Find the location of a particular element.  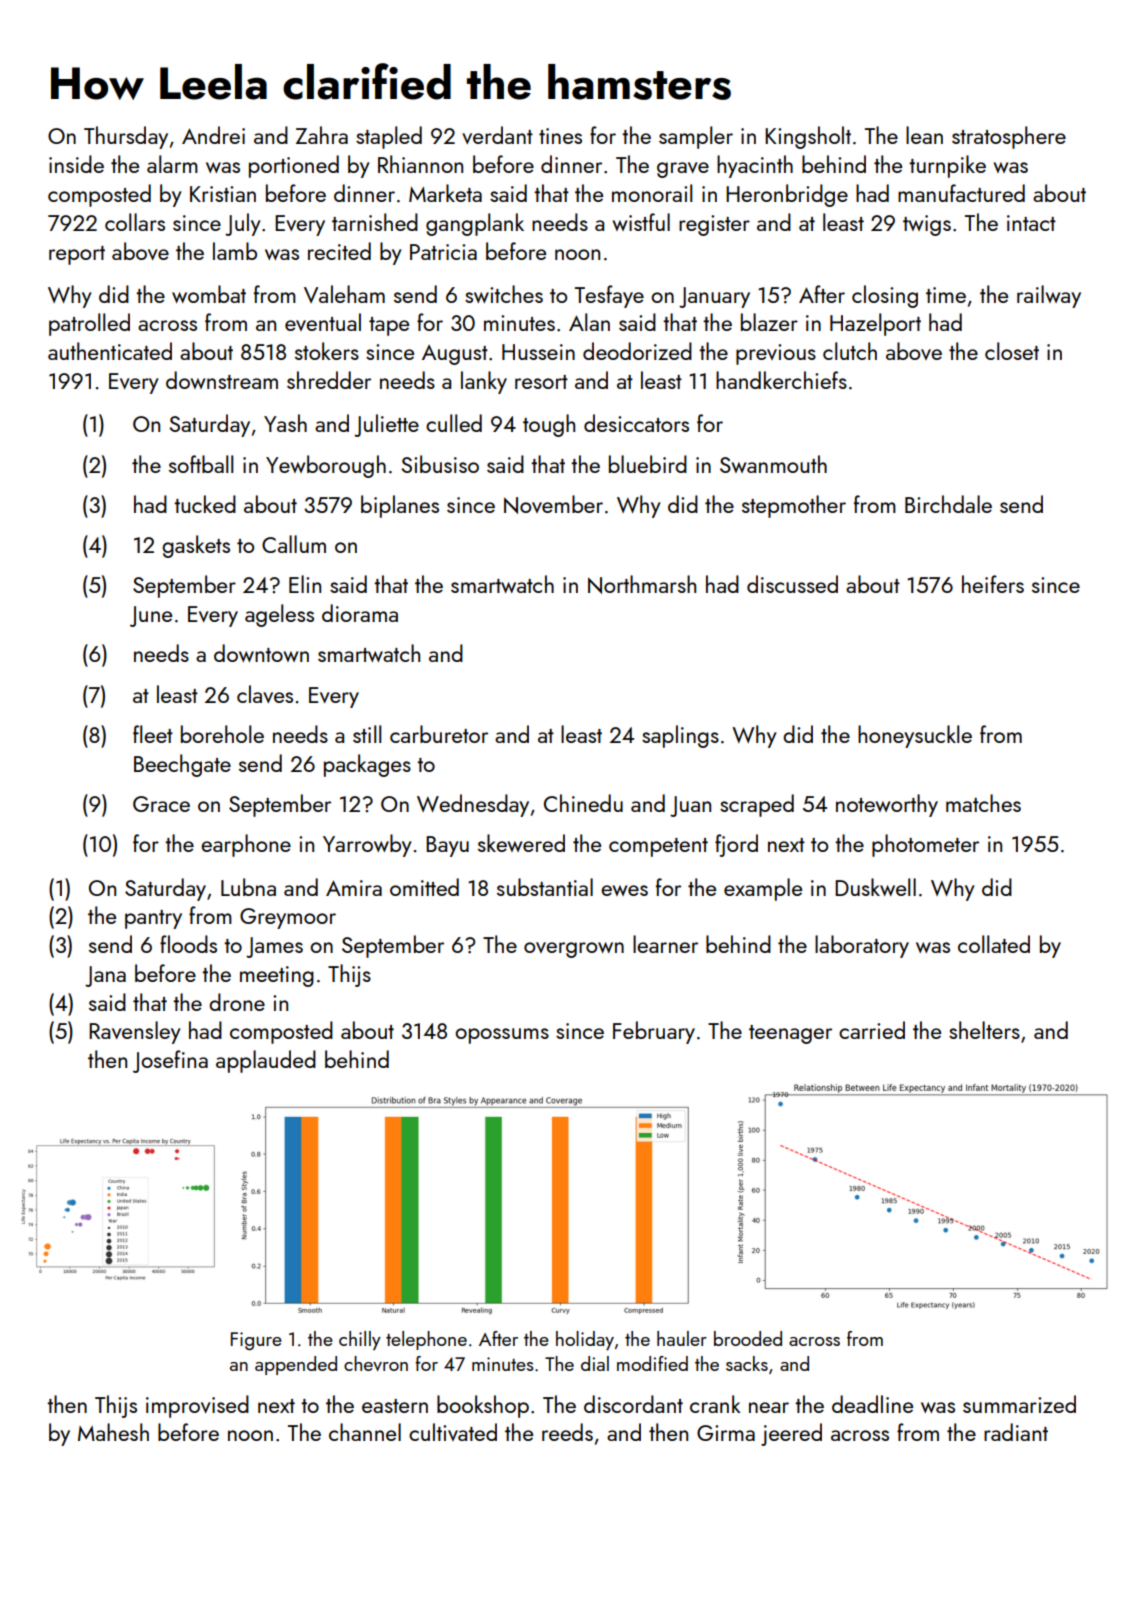

inside is located at coordinates (76, 164).
